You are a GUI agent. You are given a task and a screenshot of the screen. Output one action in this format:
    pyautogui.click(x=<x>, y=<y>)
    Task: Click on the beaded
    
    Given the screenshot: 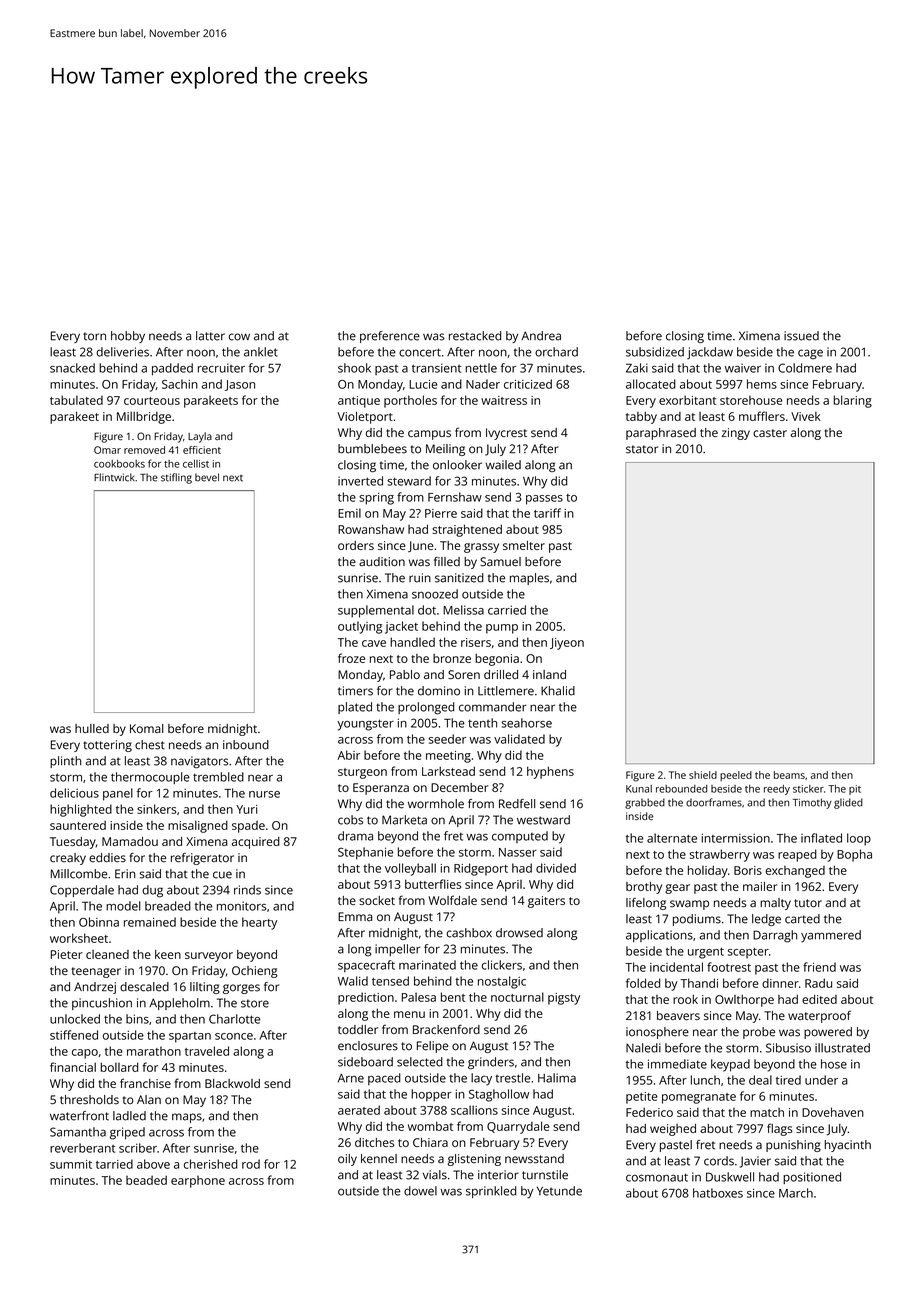 What is the action you would take?
    pyautogui.click(x=146, y=1180)
